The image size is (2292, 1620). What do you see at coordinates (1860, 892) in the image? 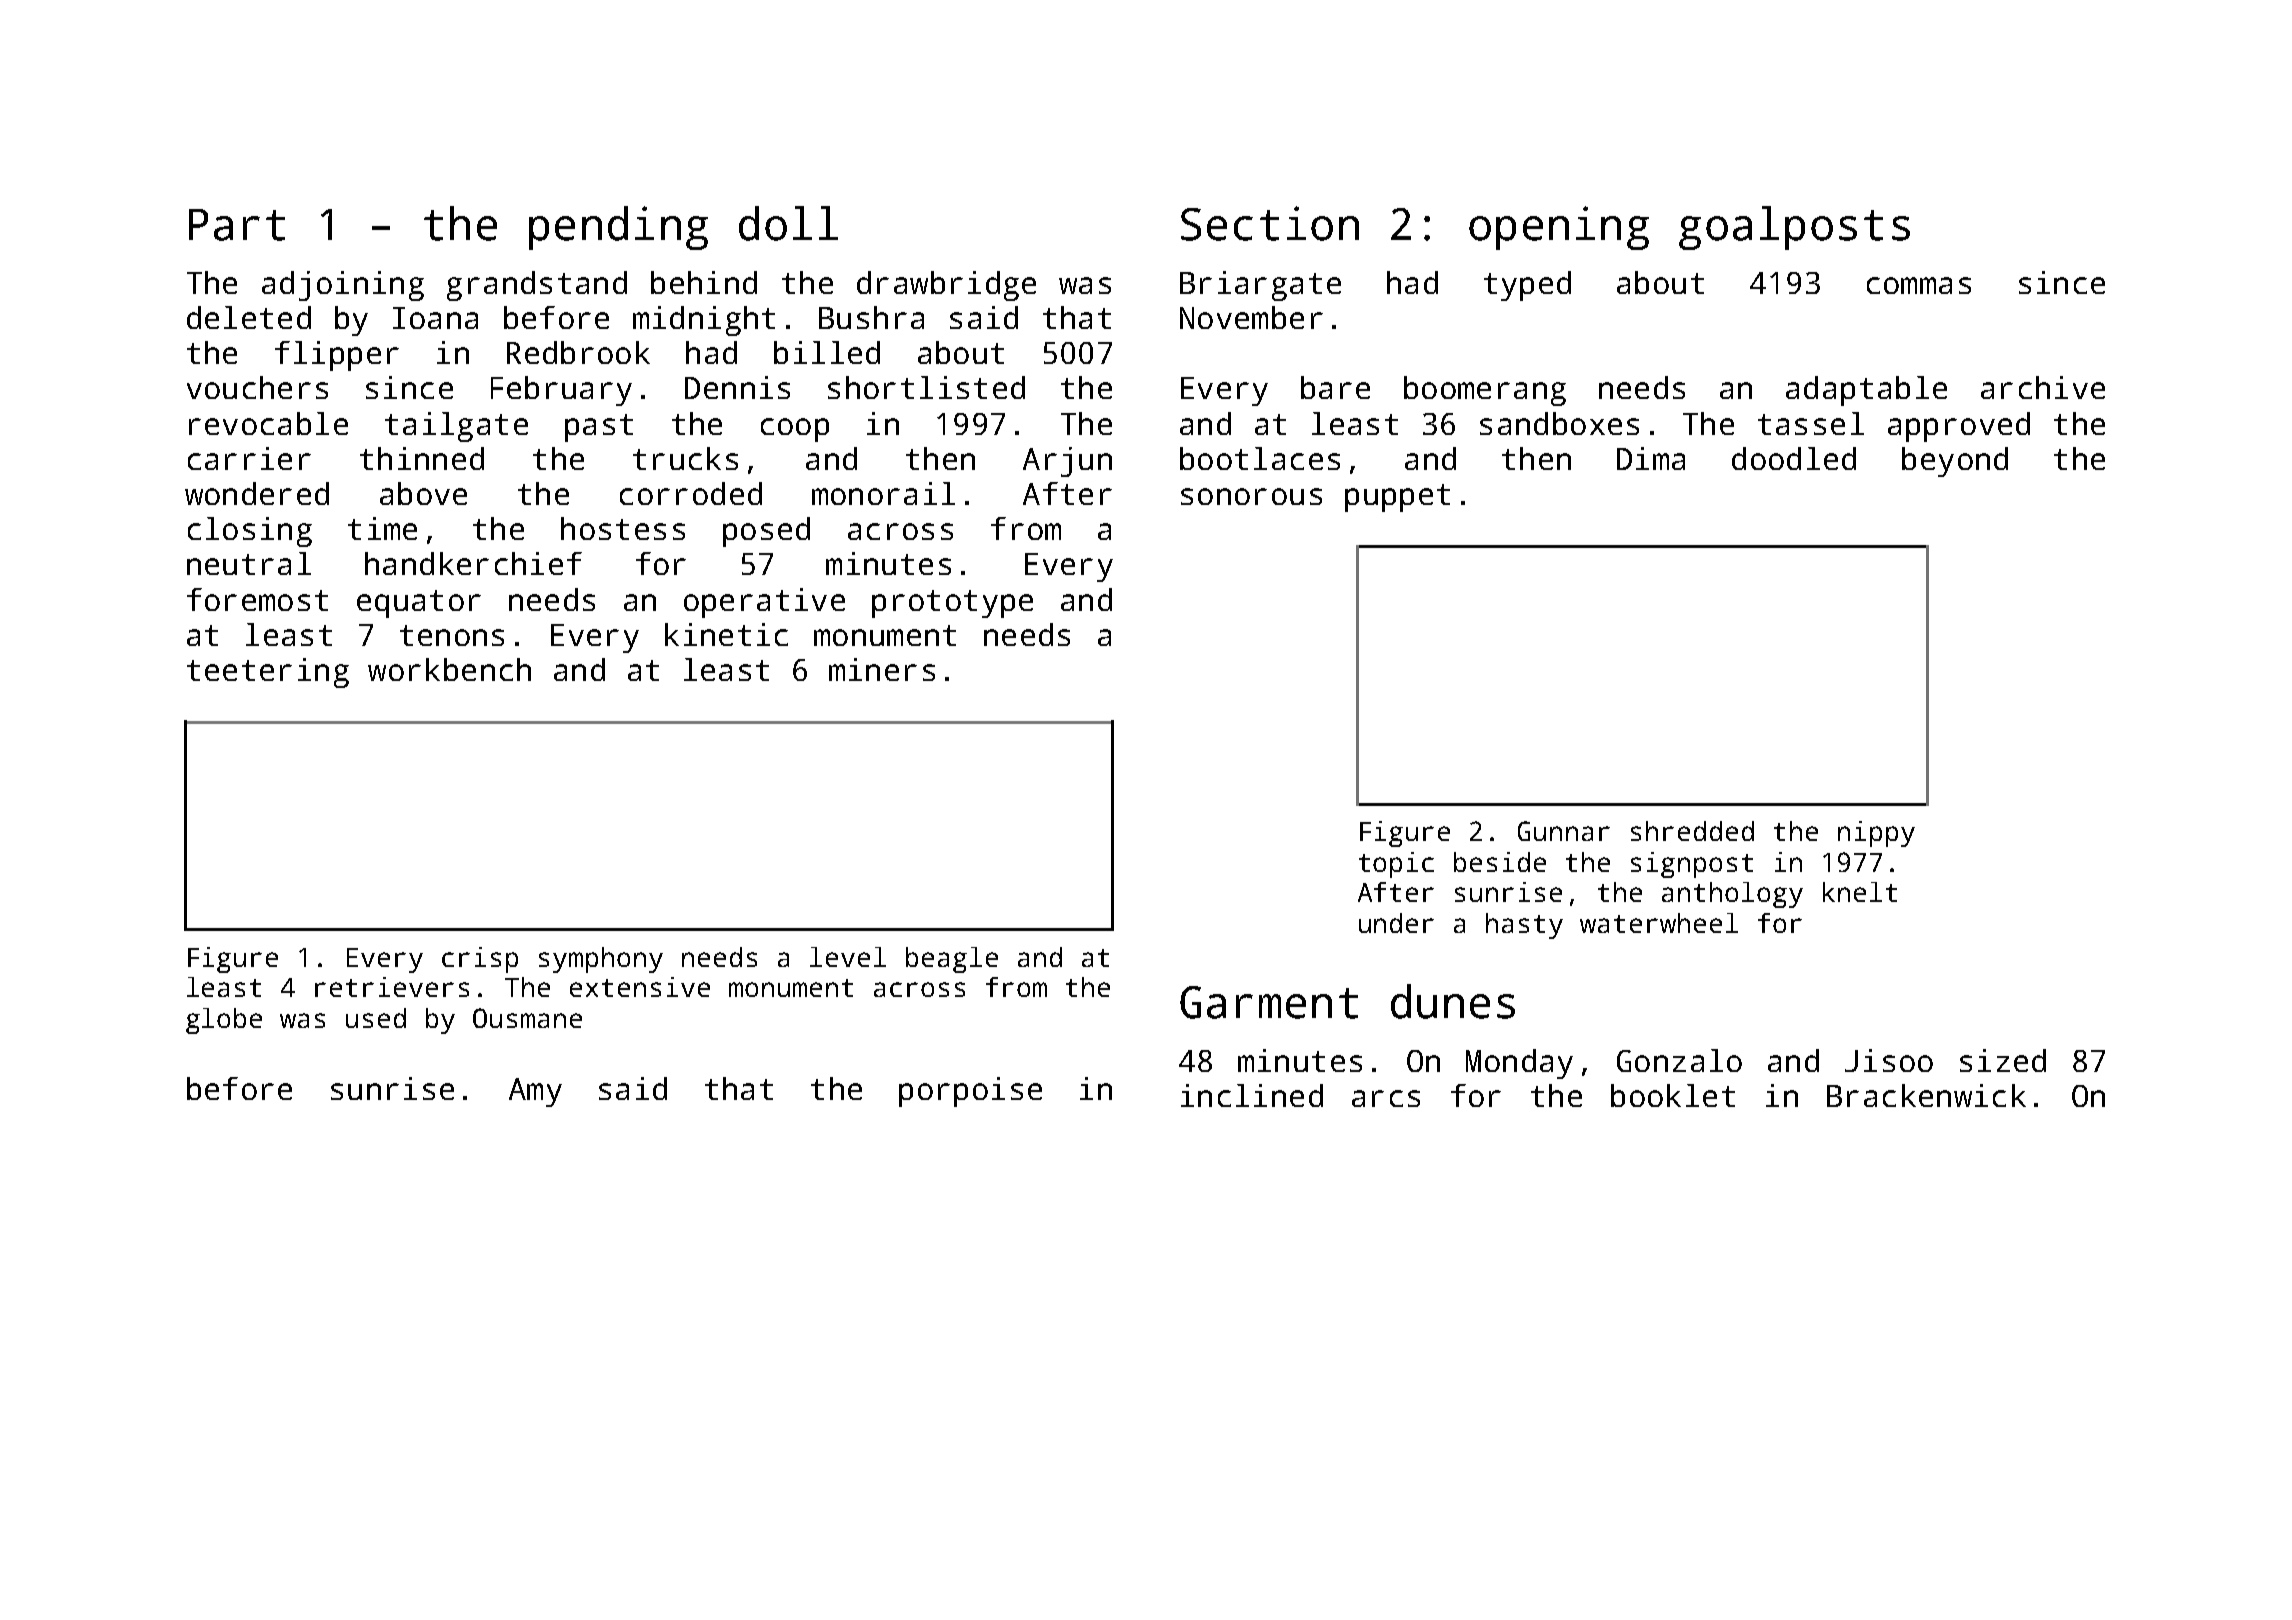
I see `knelt` at bounding box center [1860, 892].
